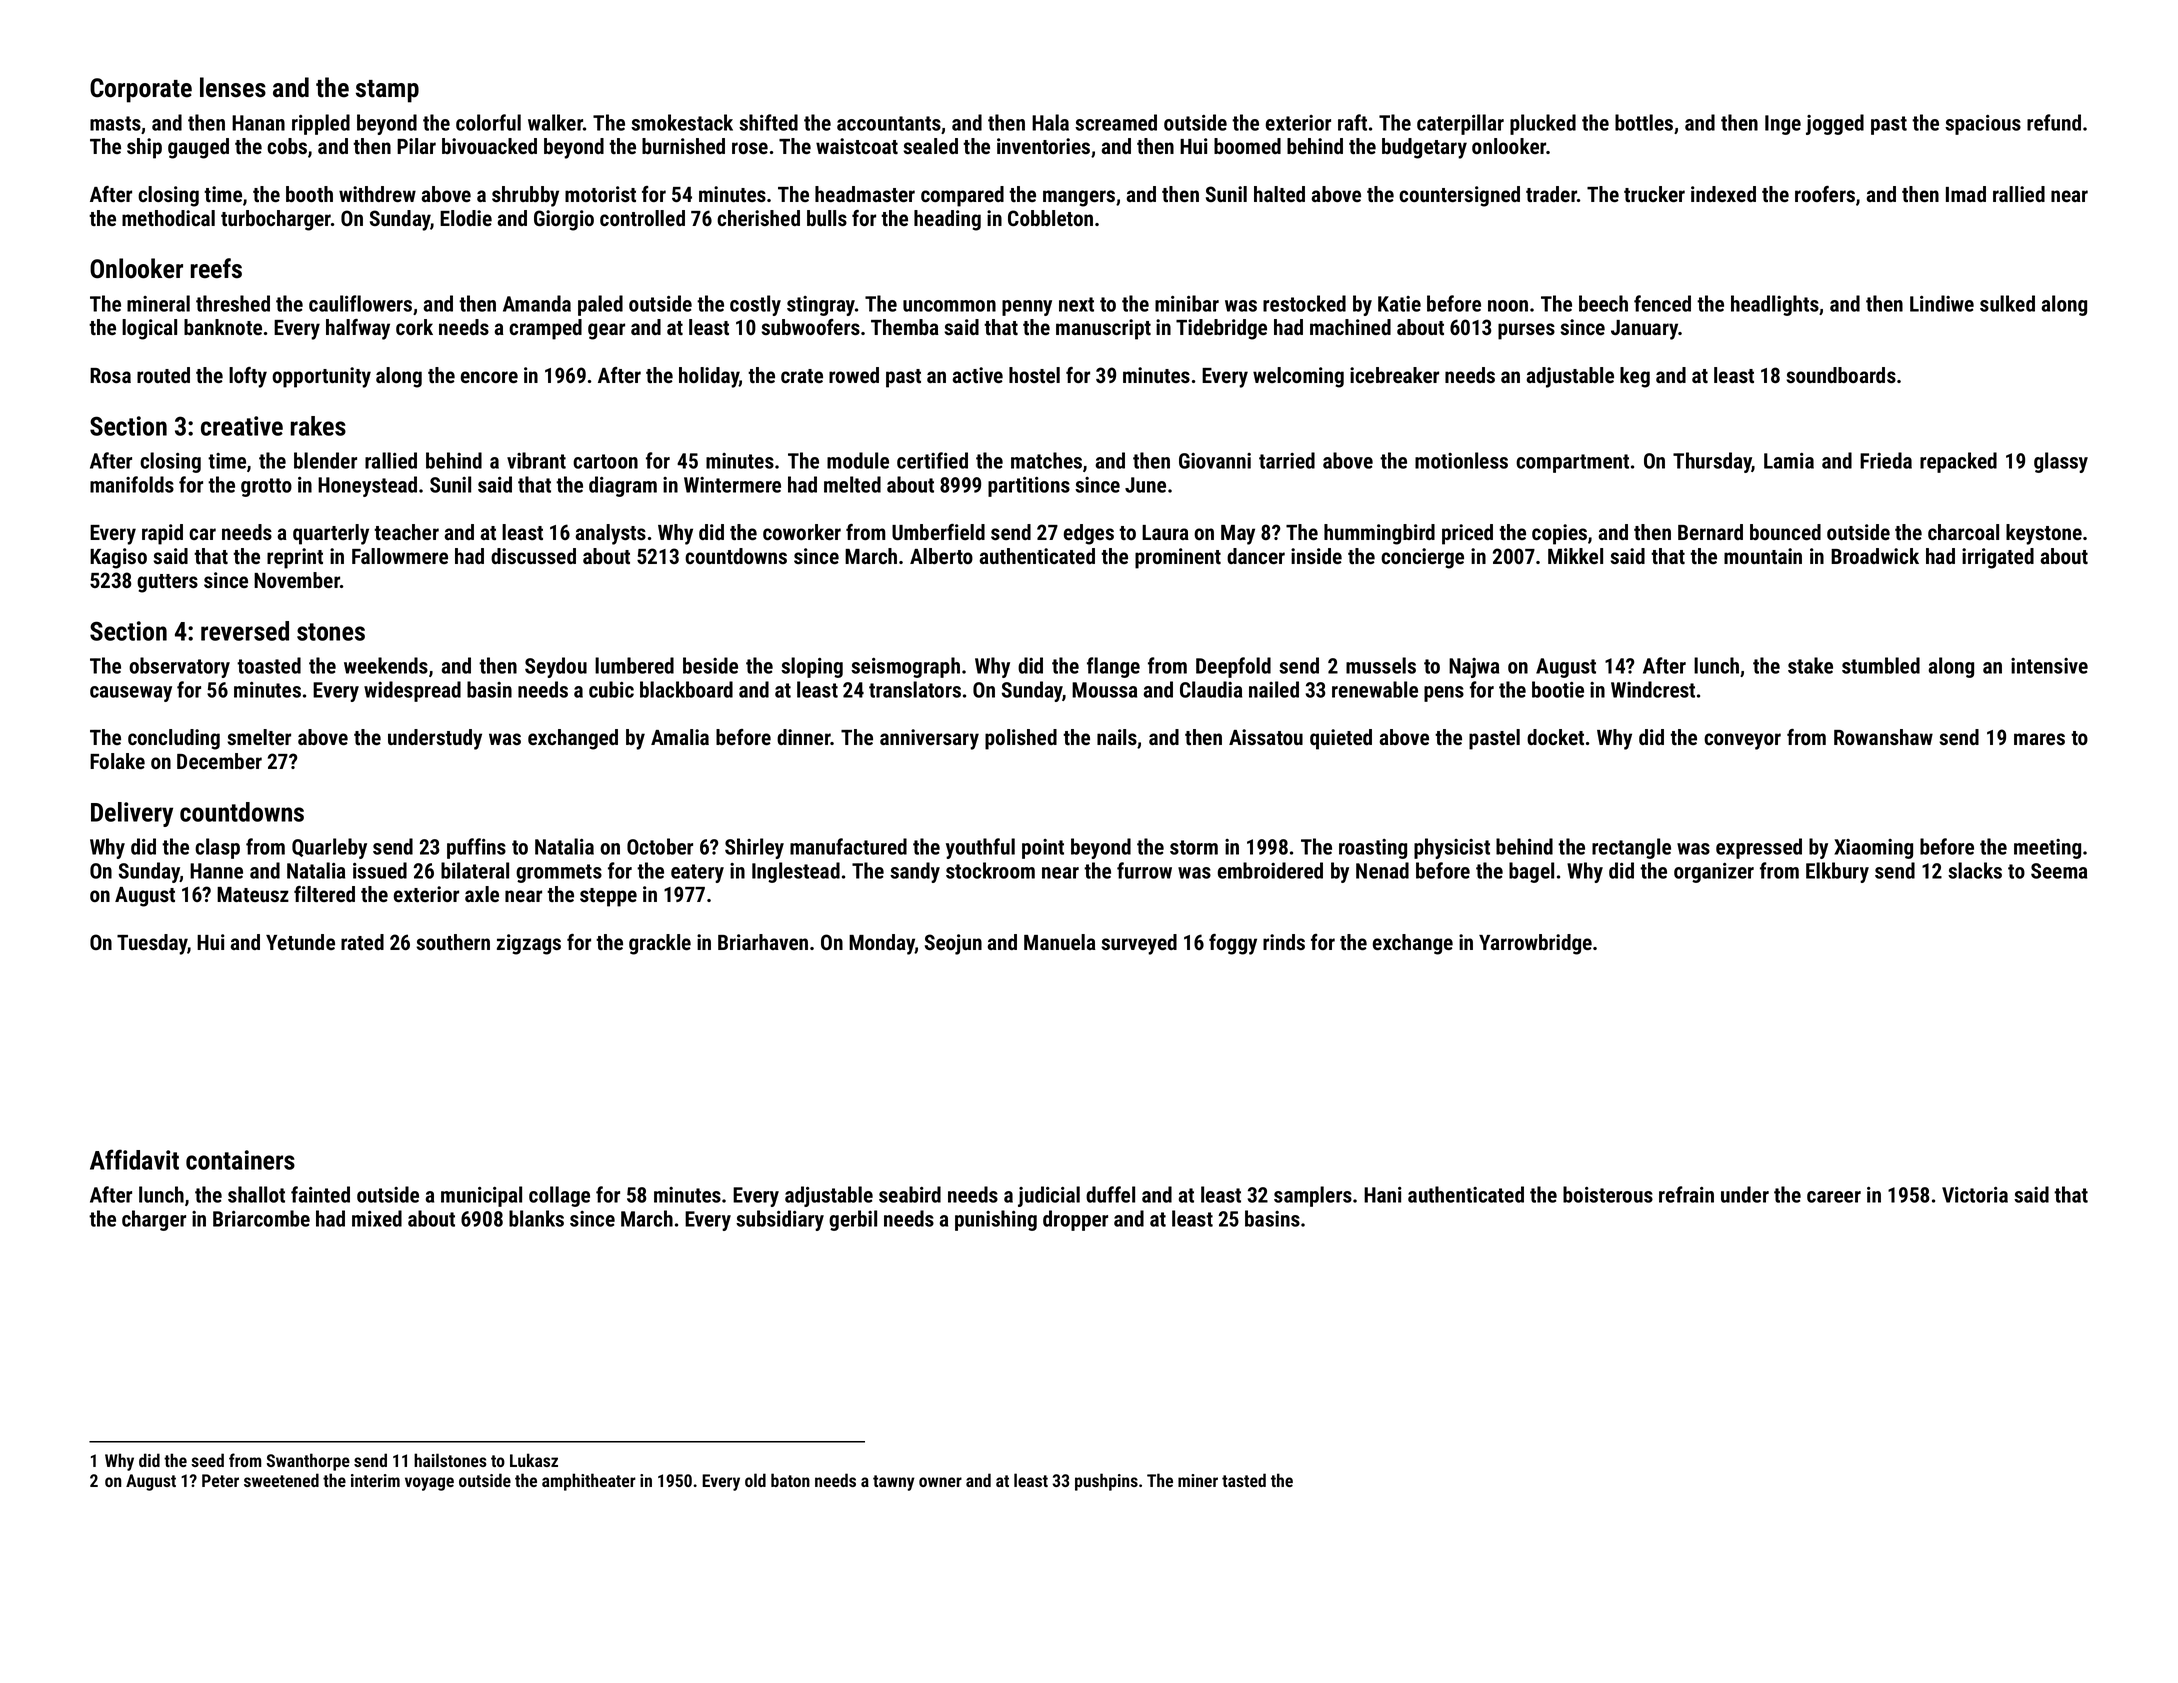 The width and height of the screenshot is (2178, 1683). I want to click on stamp, so click(387, 91).
